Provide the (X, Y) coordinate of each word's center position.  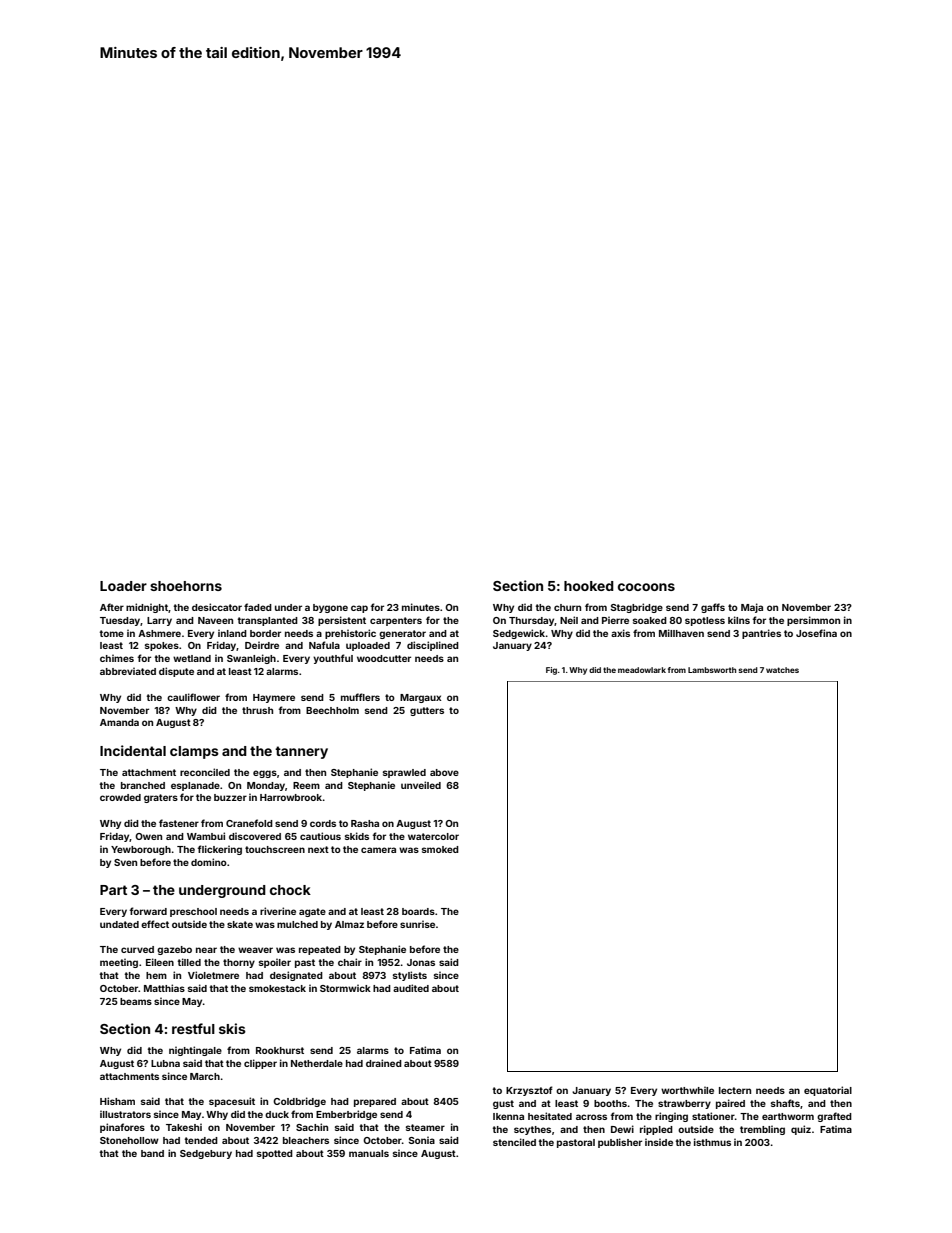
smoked (440, 849)
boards (418, 911)
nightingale (195, 1051)
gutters (427, 711)
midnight (147, 608)
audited (411, 988)
